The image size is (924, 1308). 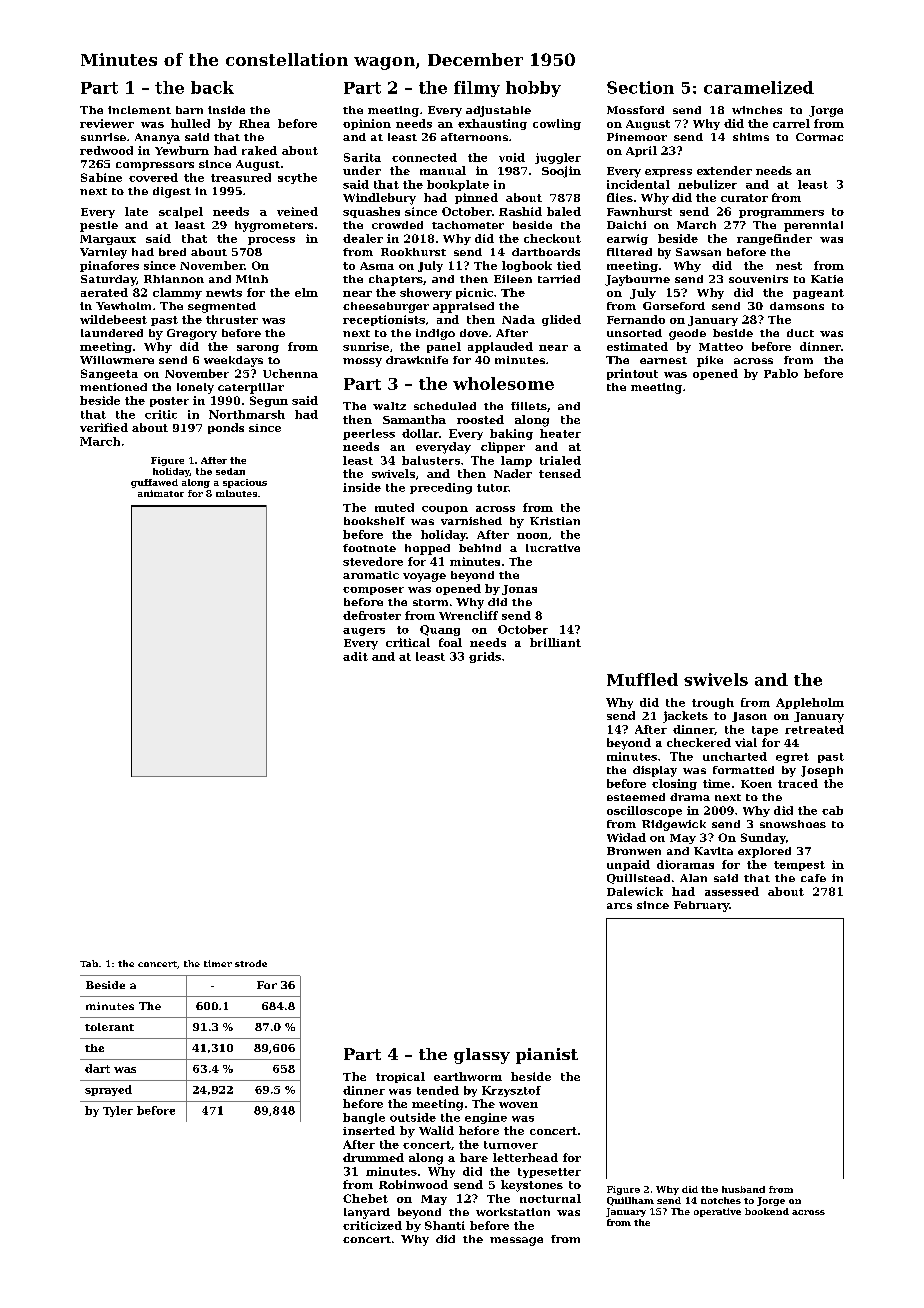 I want to click on dollar, so click(x=420, y=433).
